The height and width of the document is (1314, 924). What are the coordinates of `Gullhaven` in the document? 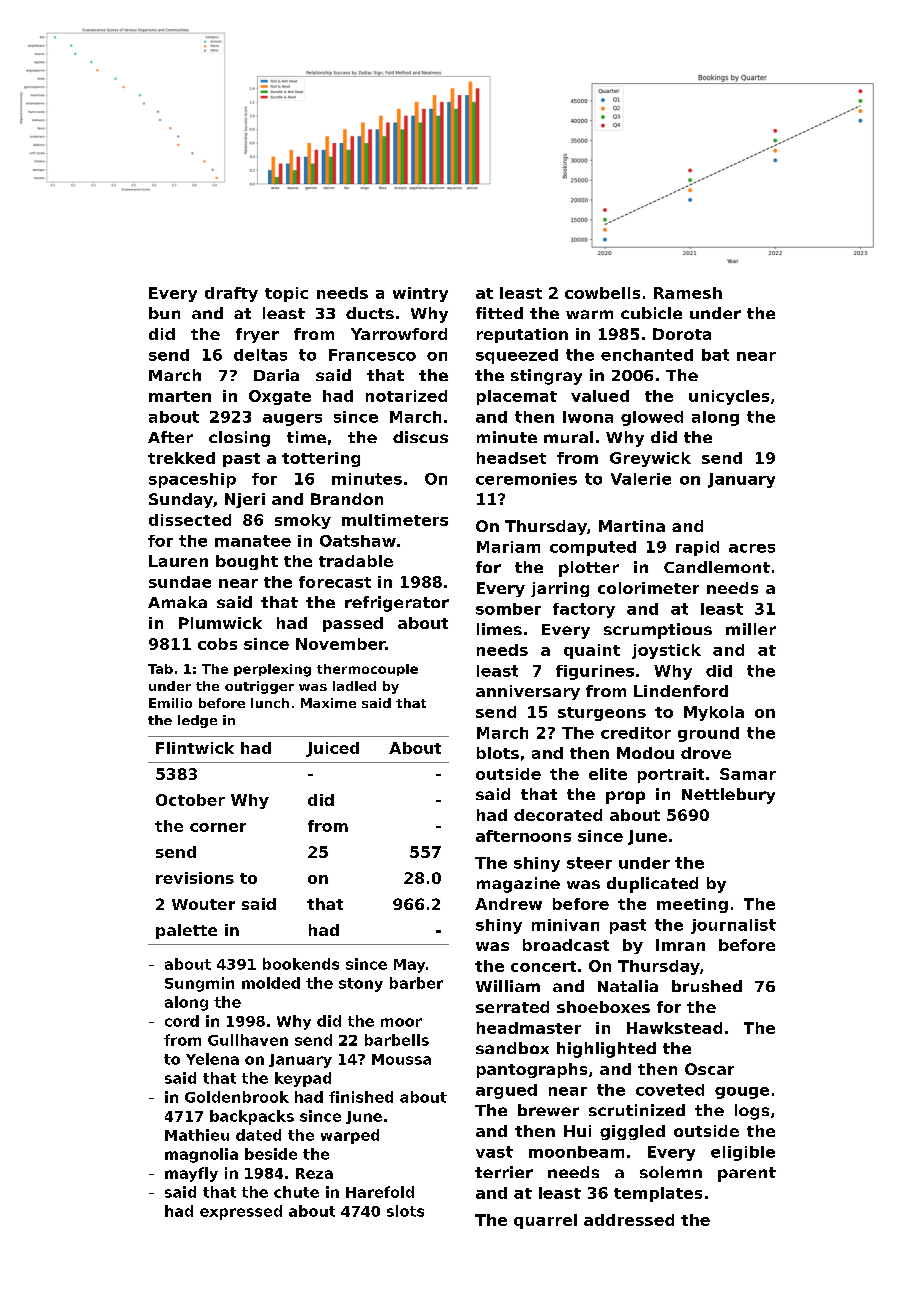 It's located at (248, 1040).
